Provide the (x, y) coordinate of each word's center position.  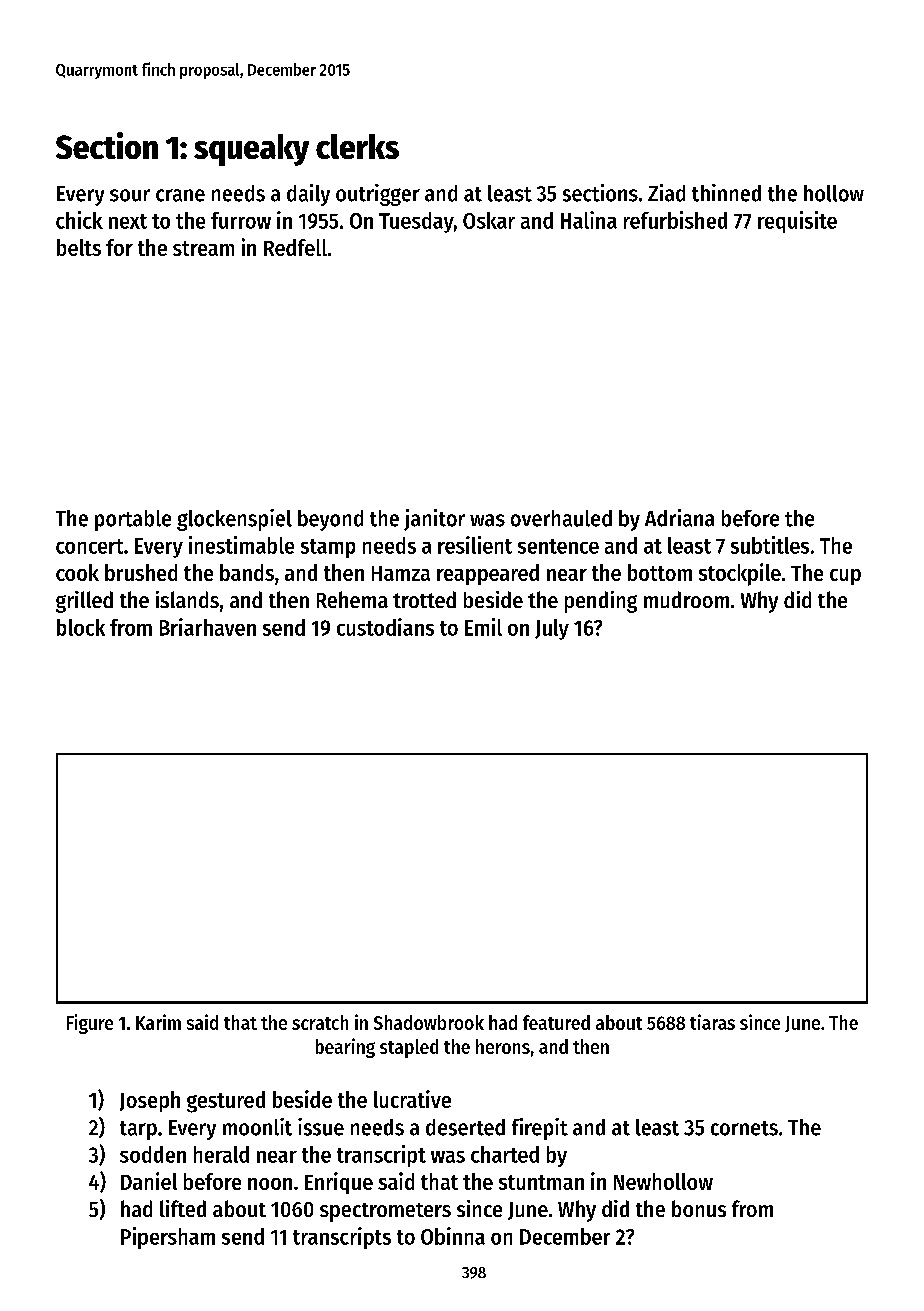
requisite (797, 222)
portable (133, 520)
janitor (434, 520)
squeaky (251, 150)
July (552, 629)
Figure (90, 1024)
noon (270, 1184)
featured (556, 1022)
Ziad (666, 193)
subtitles (770, 545)
